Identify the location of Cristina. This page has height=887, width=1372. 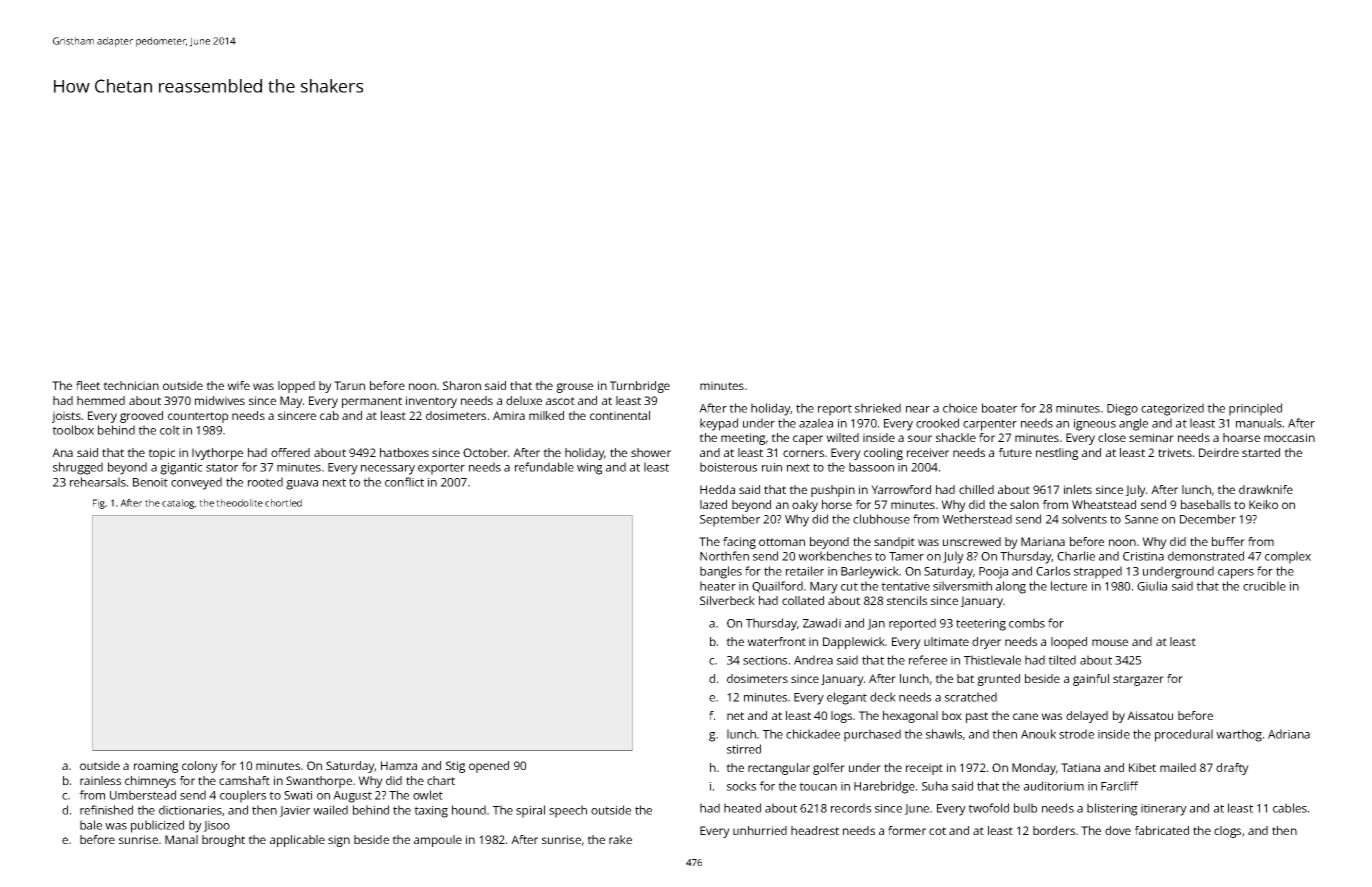
(1143, 556).
